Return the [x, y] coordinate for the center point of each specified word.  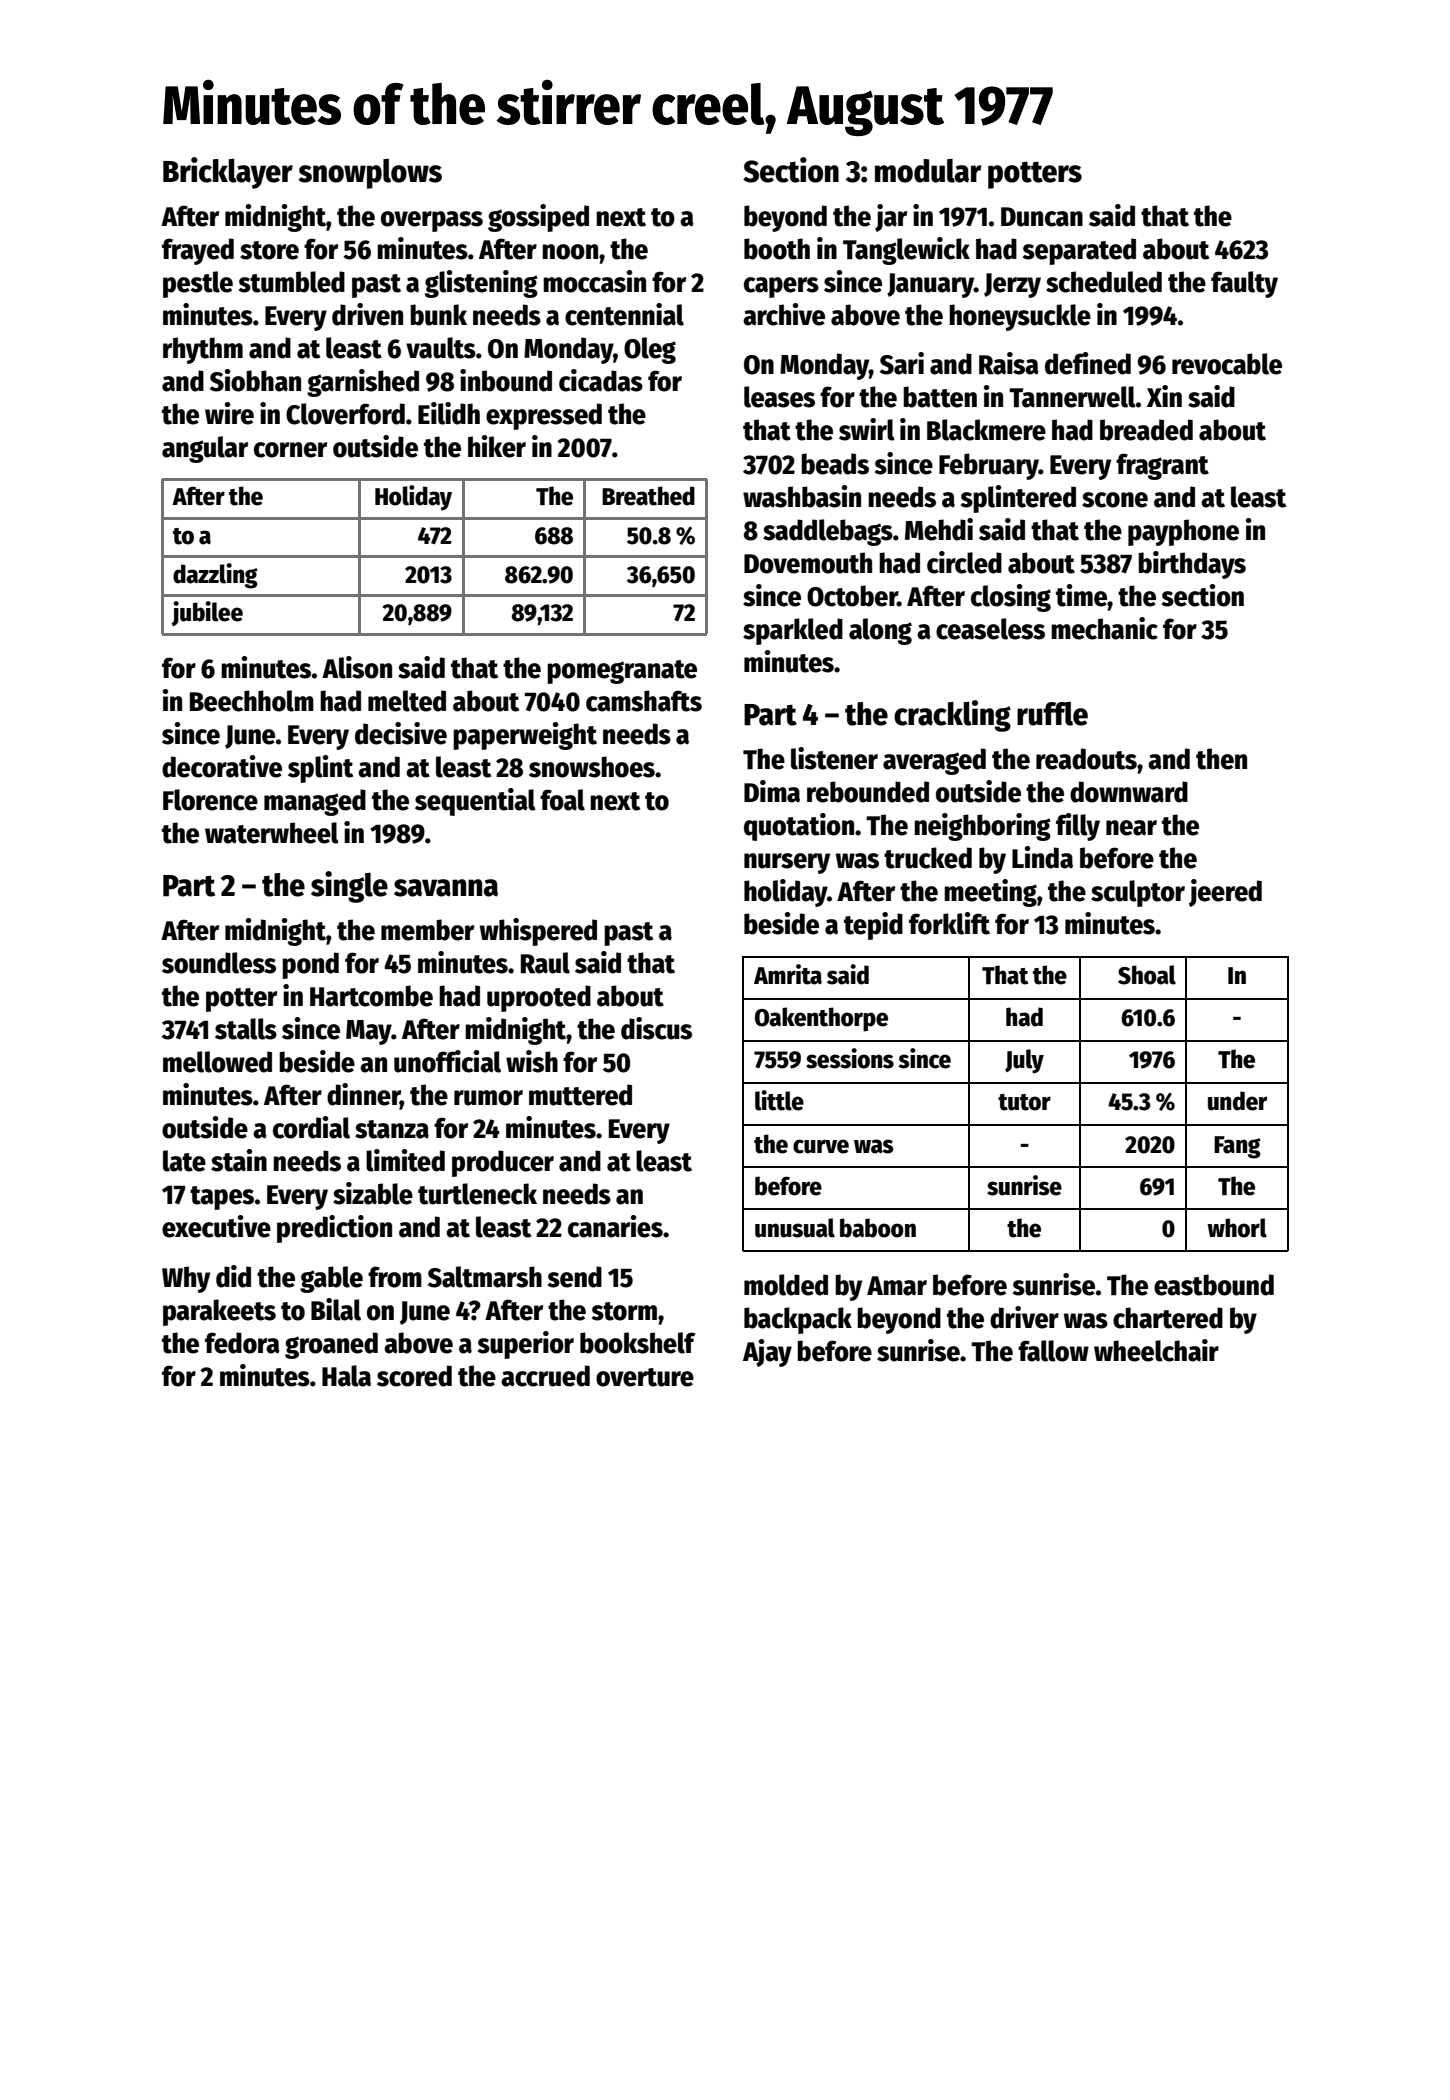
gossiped [538, 218]
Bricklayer [228, 173]
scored [414, 1376]
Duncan [1042, 217]
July [1024, 1061]
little [779, 1100]
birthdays [1192, 565]
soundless [219, 963]
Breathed [648, 496]
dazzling [215, 576]
